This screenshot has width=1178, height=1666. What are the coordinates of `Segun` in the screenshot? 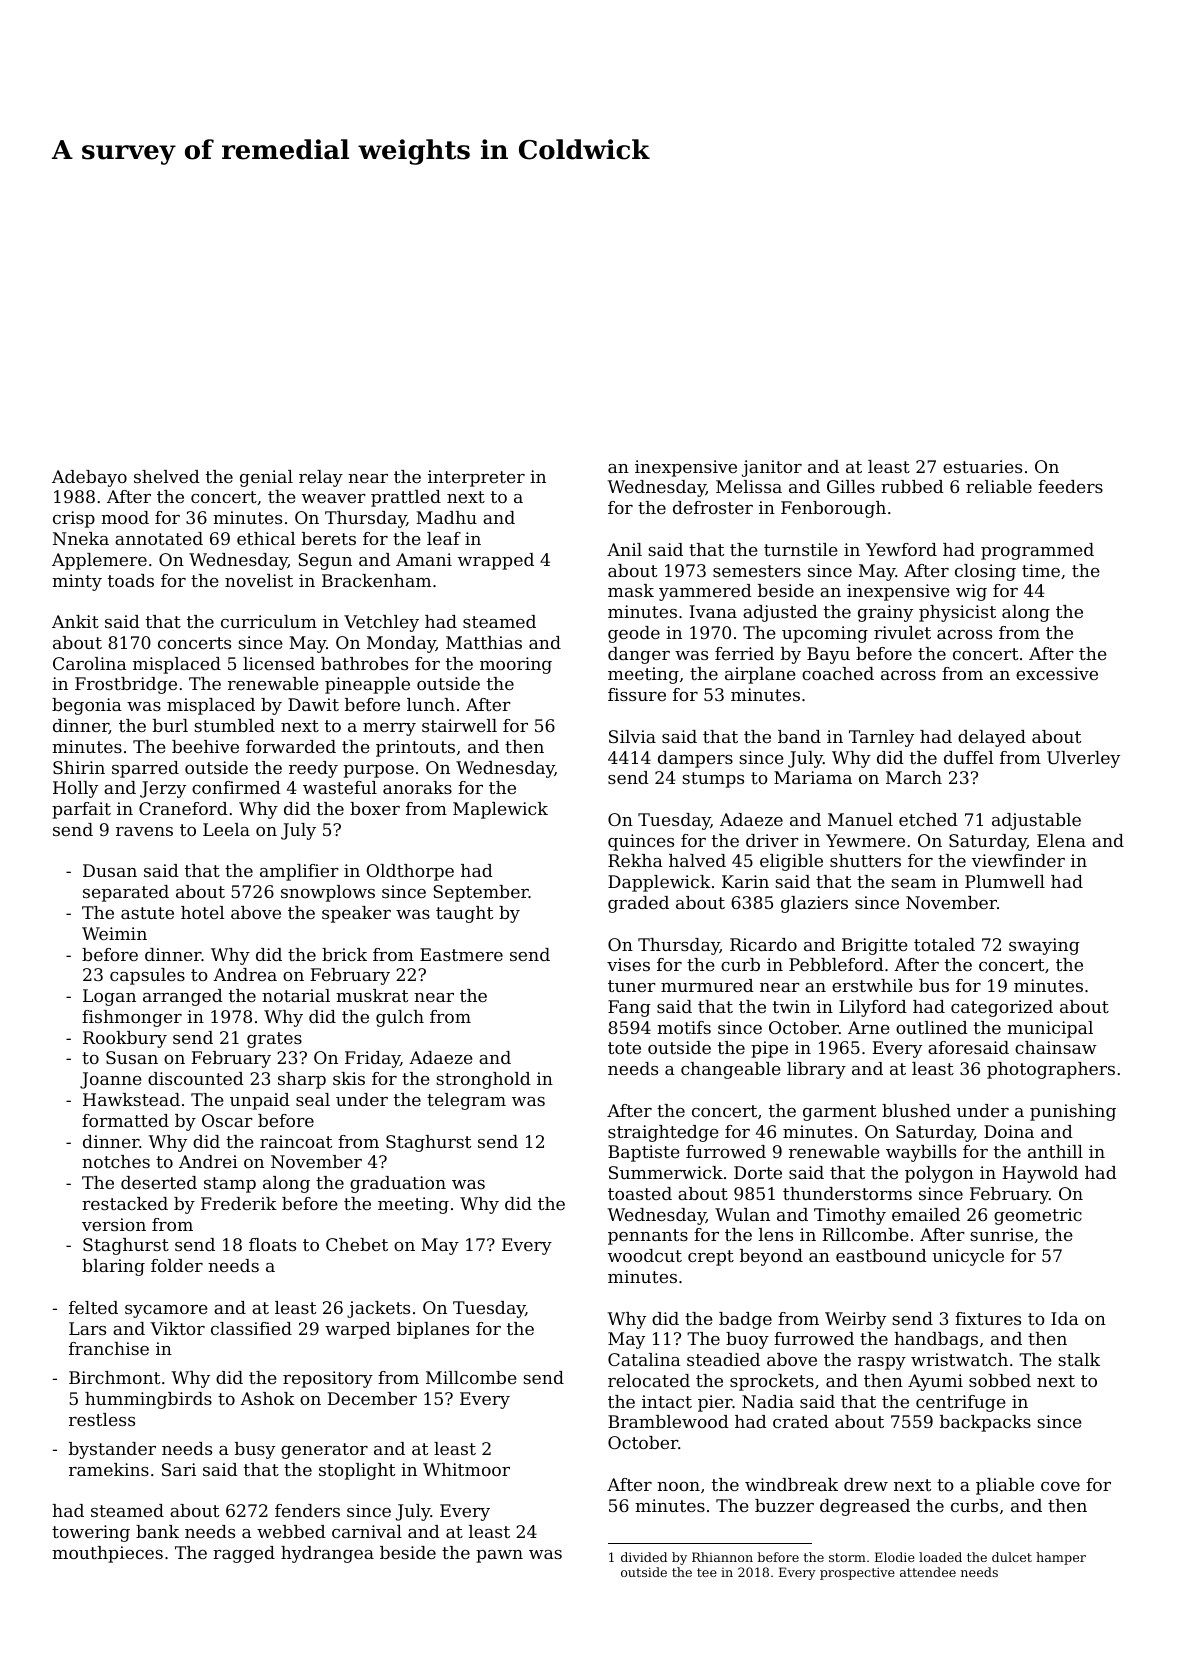 It's located at (325, 561).
